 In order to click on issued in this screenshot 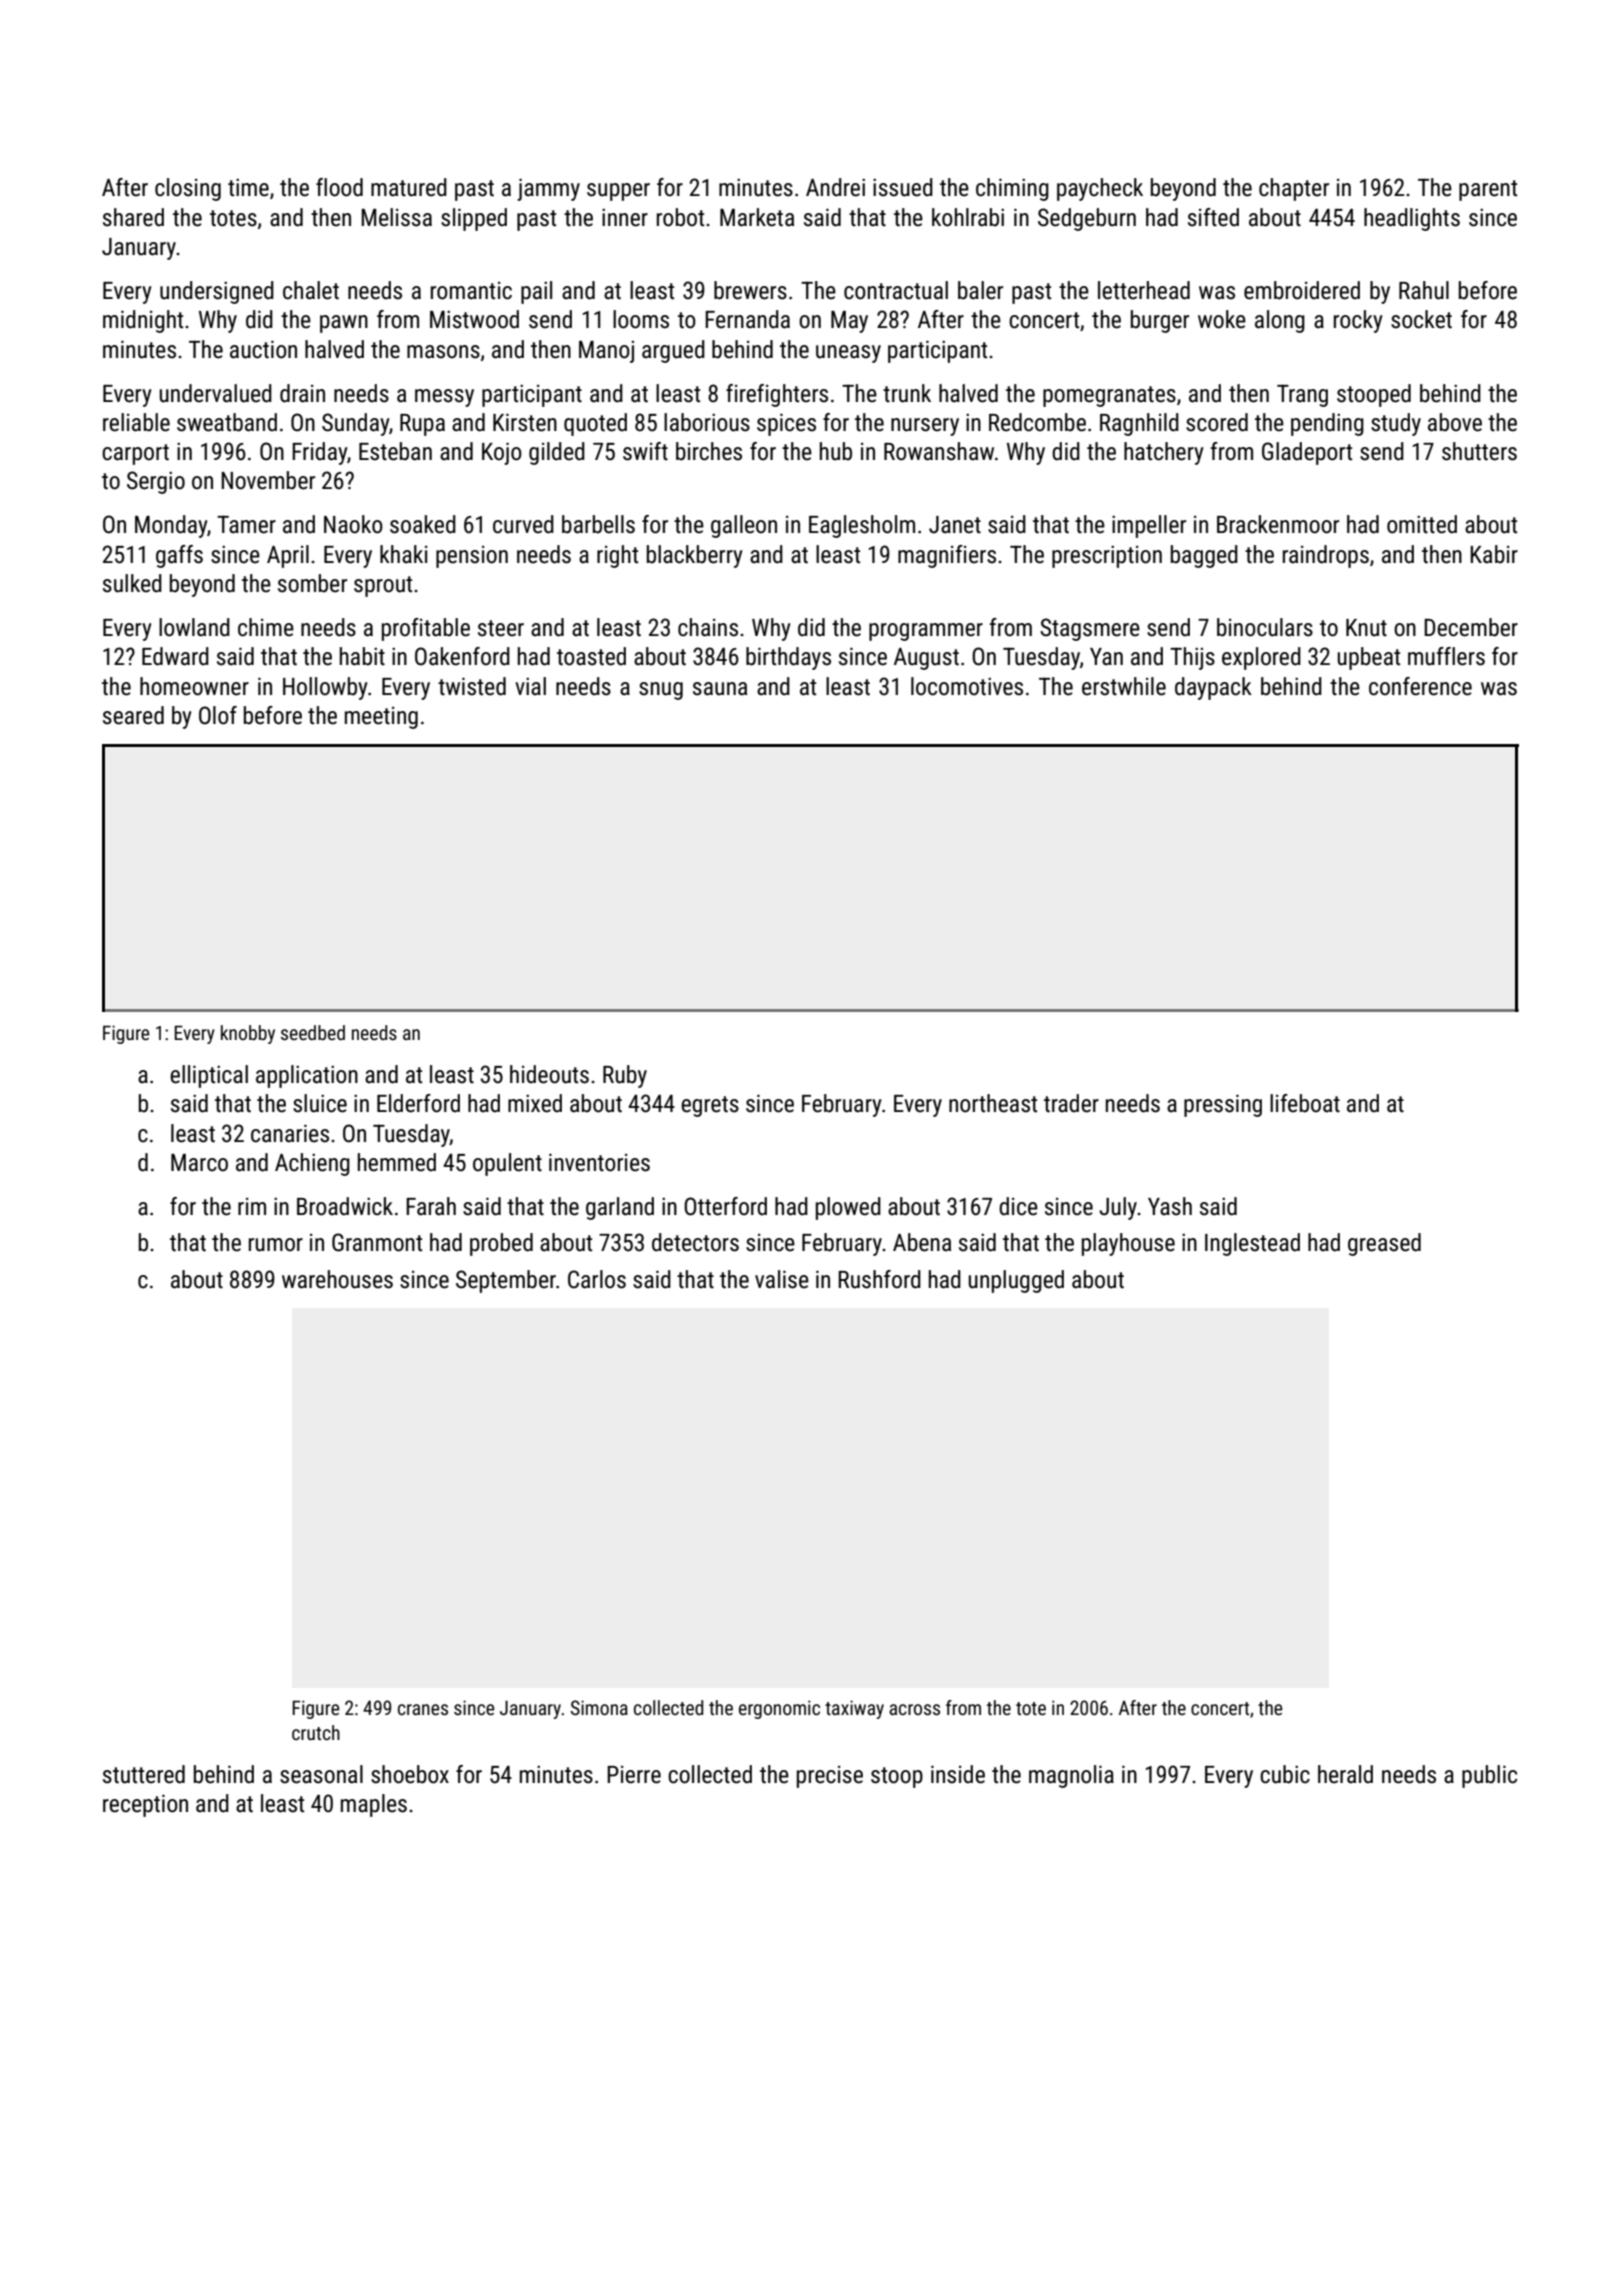, I will do `click(903, 187)`.
